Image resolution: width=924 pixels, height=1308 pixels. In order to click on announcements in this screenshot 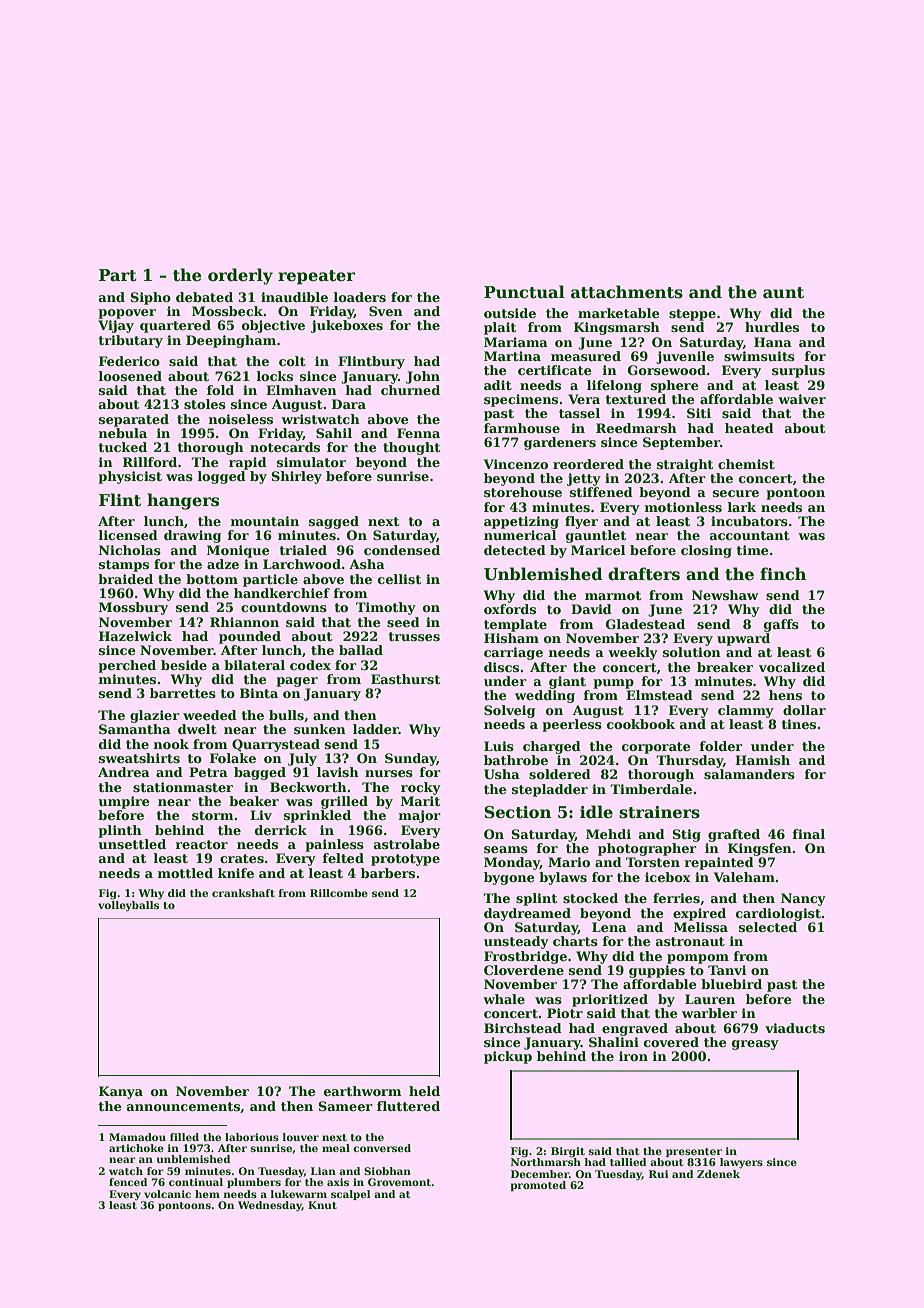, I will do `click(183, 1106)`.
